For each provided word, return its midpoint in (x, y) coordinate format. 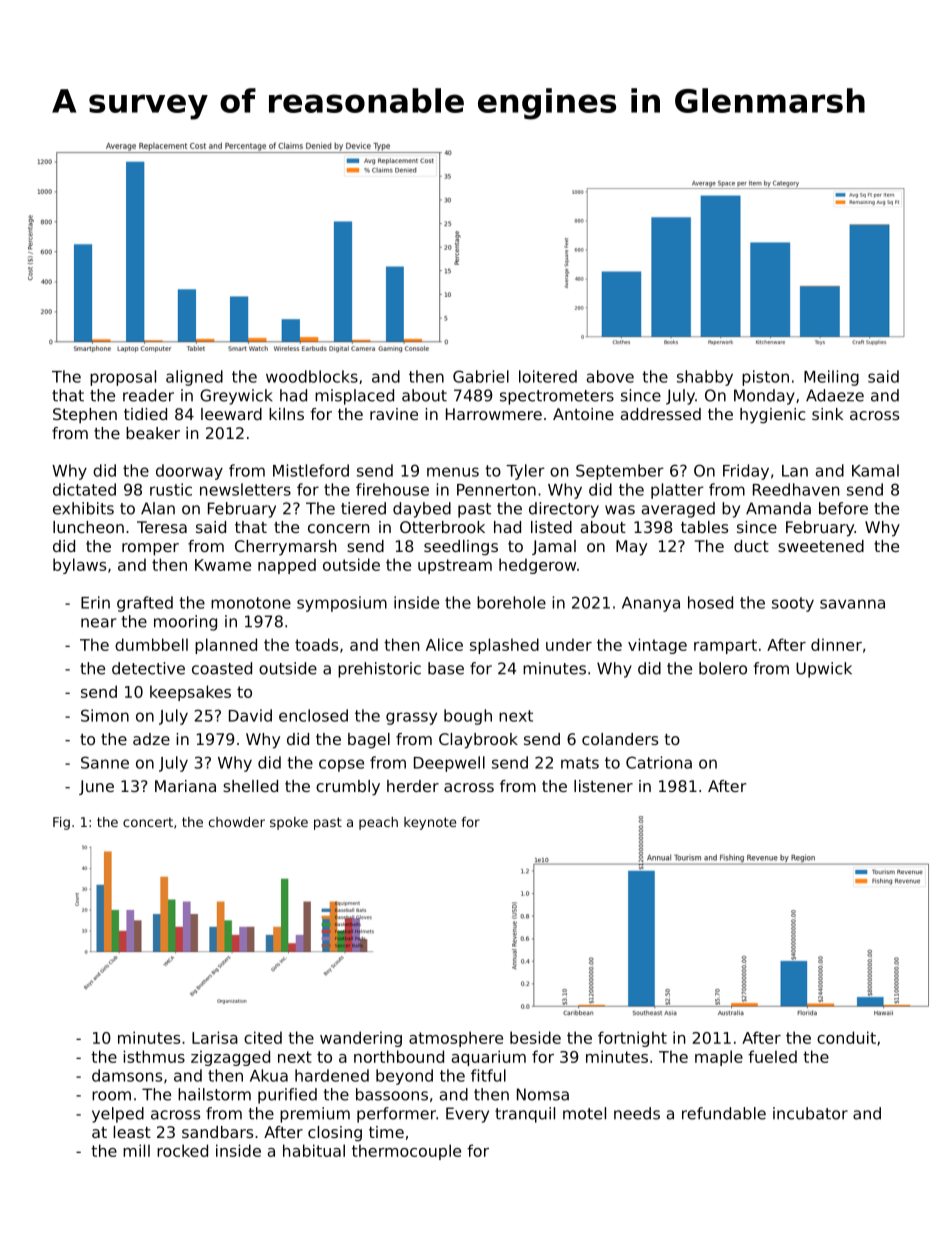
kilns (286, 414)
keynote (430, 823)
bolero (723, 668)
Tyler (525, 472)
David (250, 715)
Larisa (215, 1037)
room (111, 1096)
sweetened (821, 546)
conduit (846, 1037)
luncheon (88, 527)
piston (765, 378)
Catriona (659, 762)
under (569, 644)
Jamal (554, 547)
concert (148, 822)
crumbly (348, 788)
